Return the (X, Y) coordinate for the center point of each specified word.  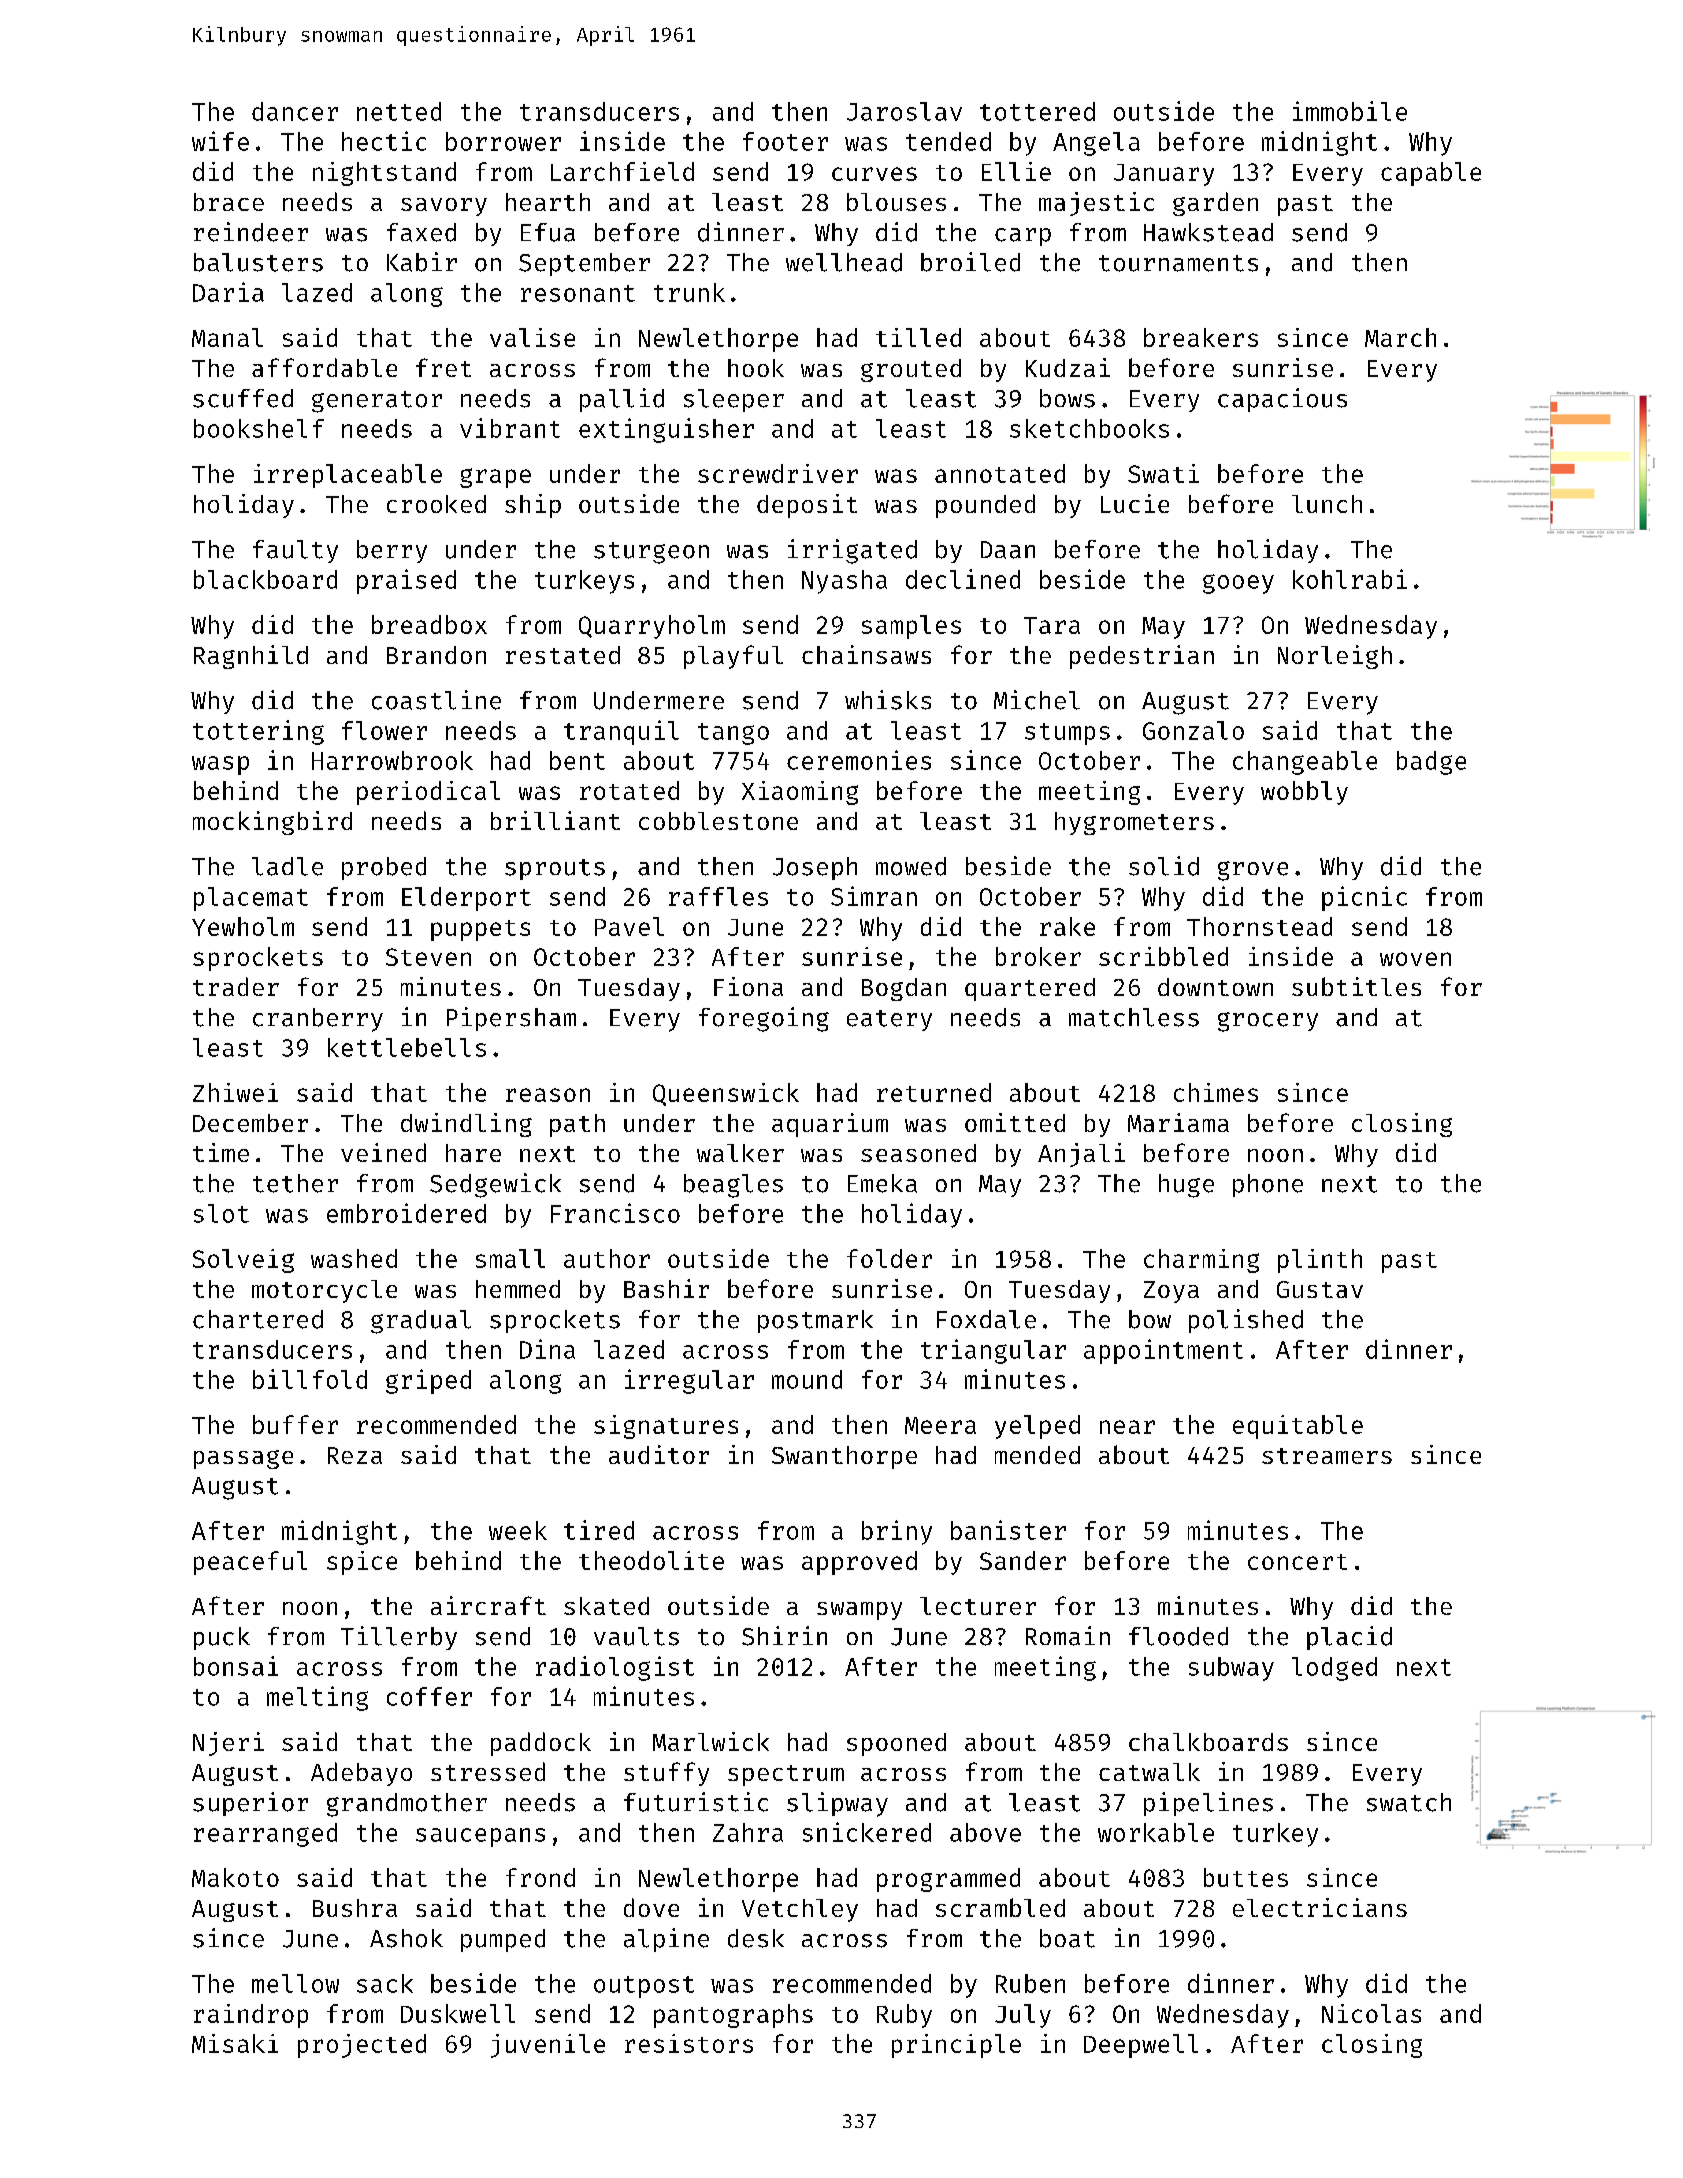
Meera (940, 1425)
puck (222, 1638)
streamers (1327, 1456)
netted (399, 111)
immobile (1350, 111)
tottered (1037, 111)
